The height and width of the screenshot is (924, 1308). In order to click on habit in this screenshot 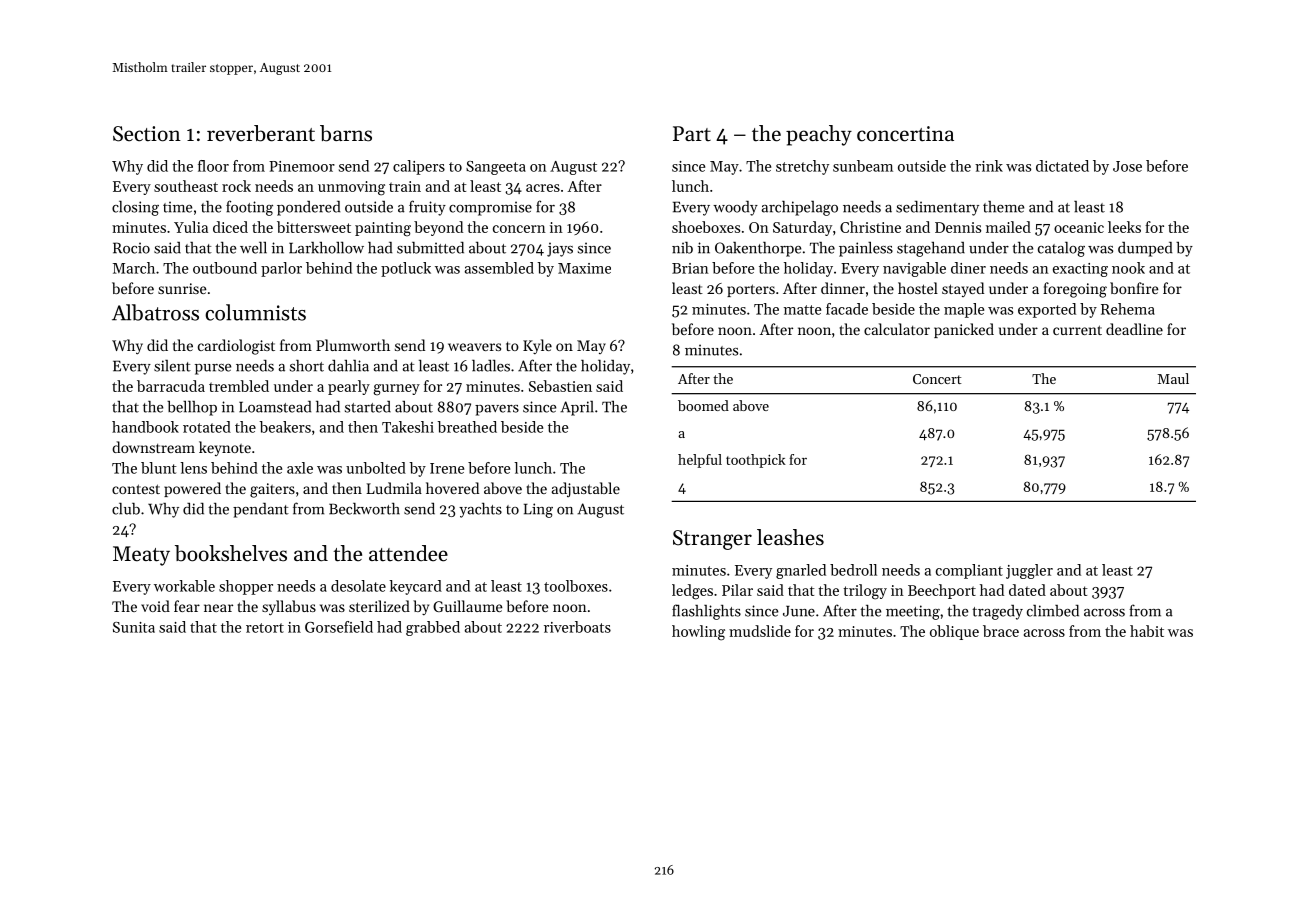, I will do `click(1147, 631)`.
